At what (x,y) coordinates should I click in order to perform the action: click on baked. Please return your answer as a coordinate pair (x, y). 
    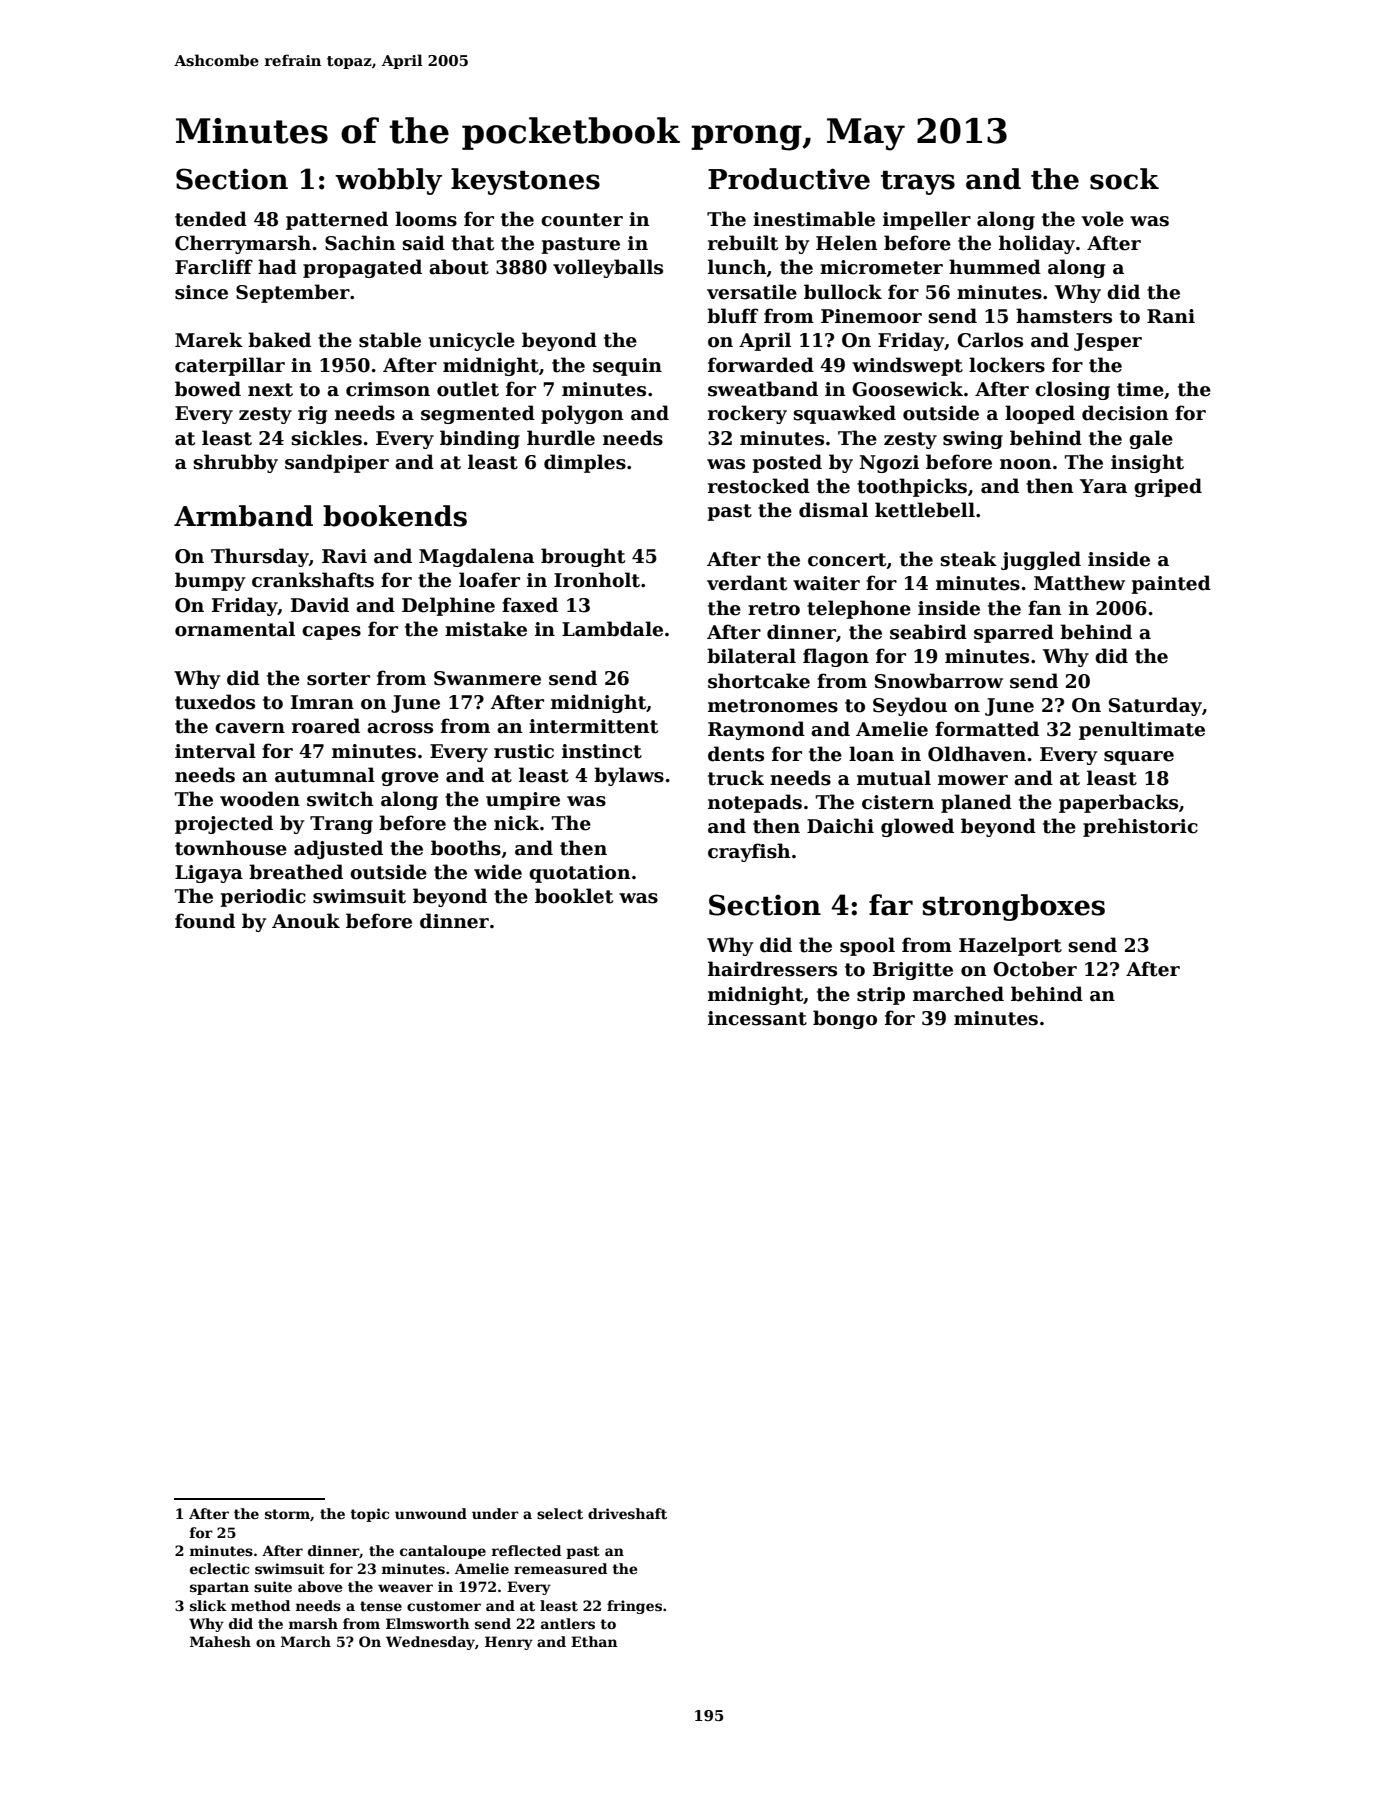
    Looking at the image, I should click on (279, 340).
